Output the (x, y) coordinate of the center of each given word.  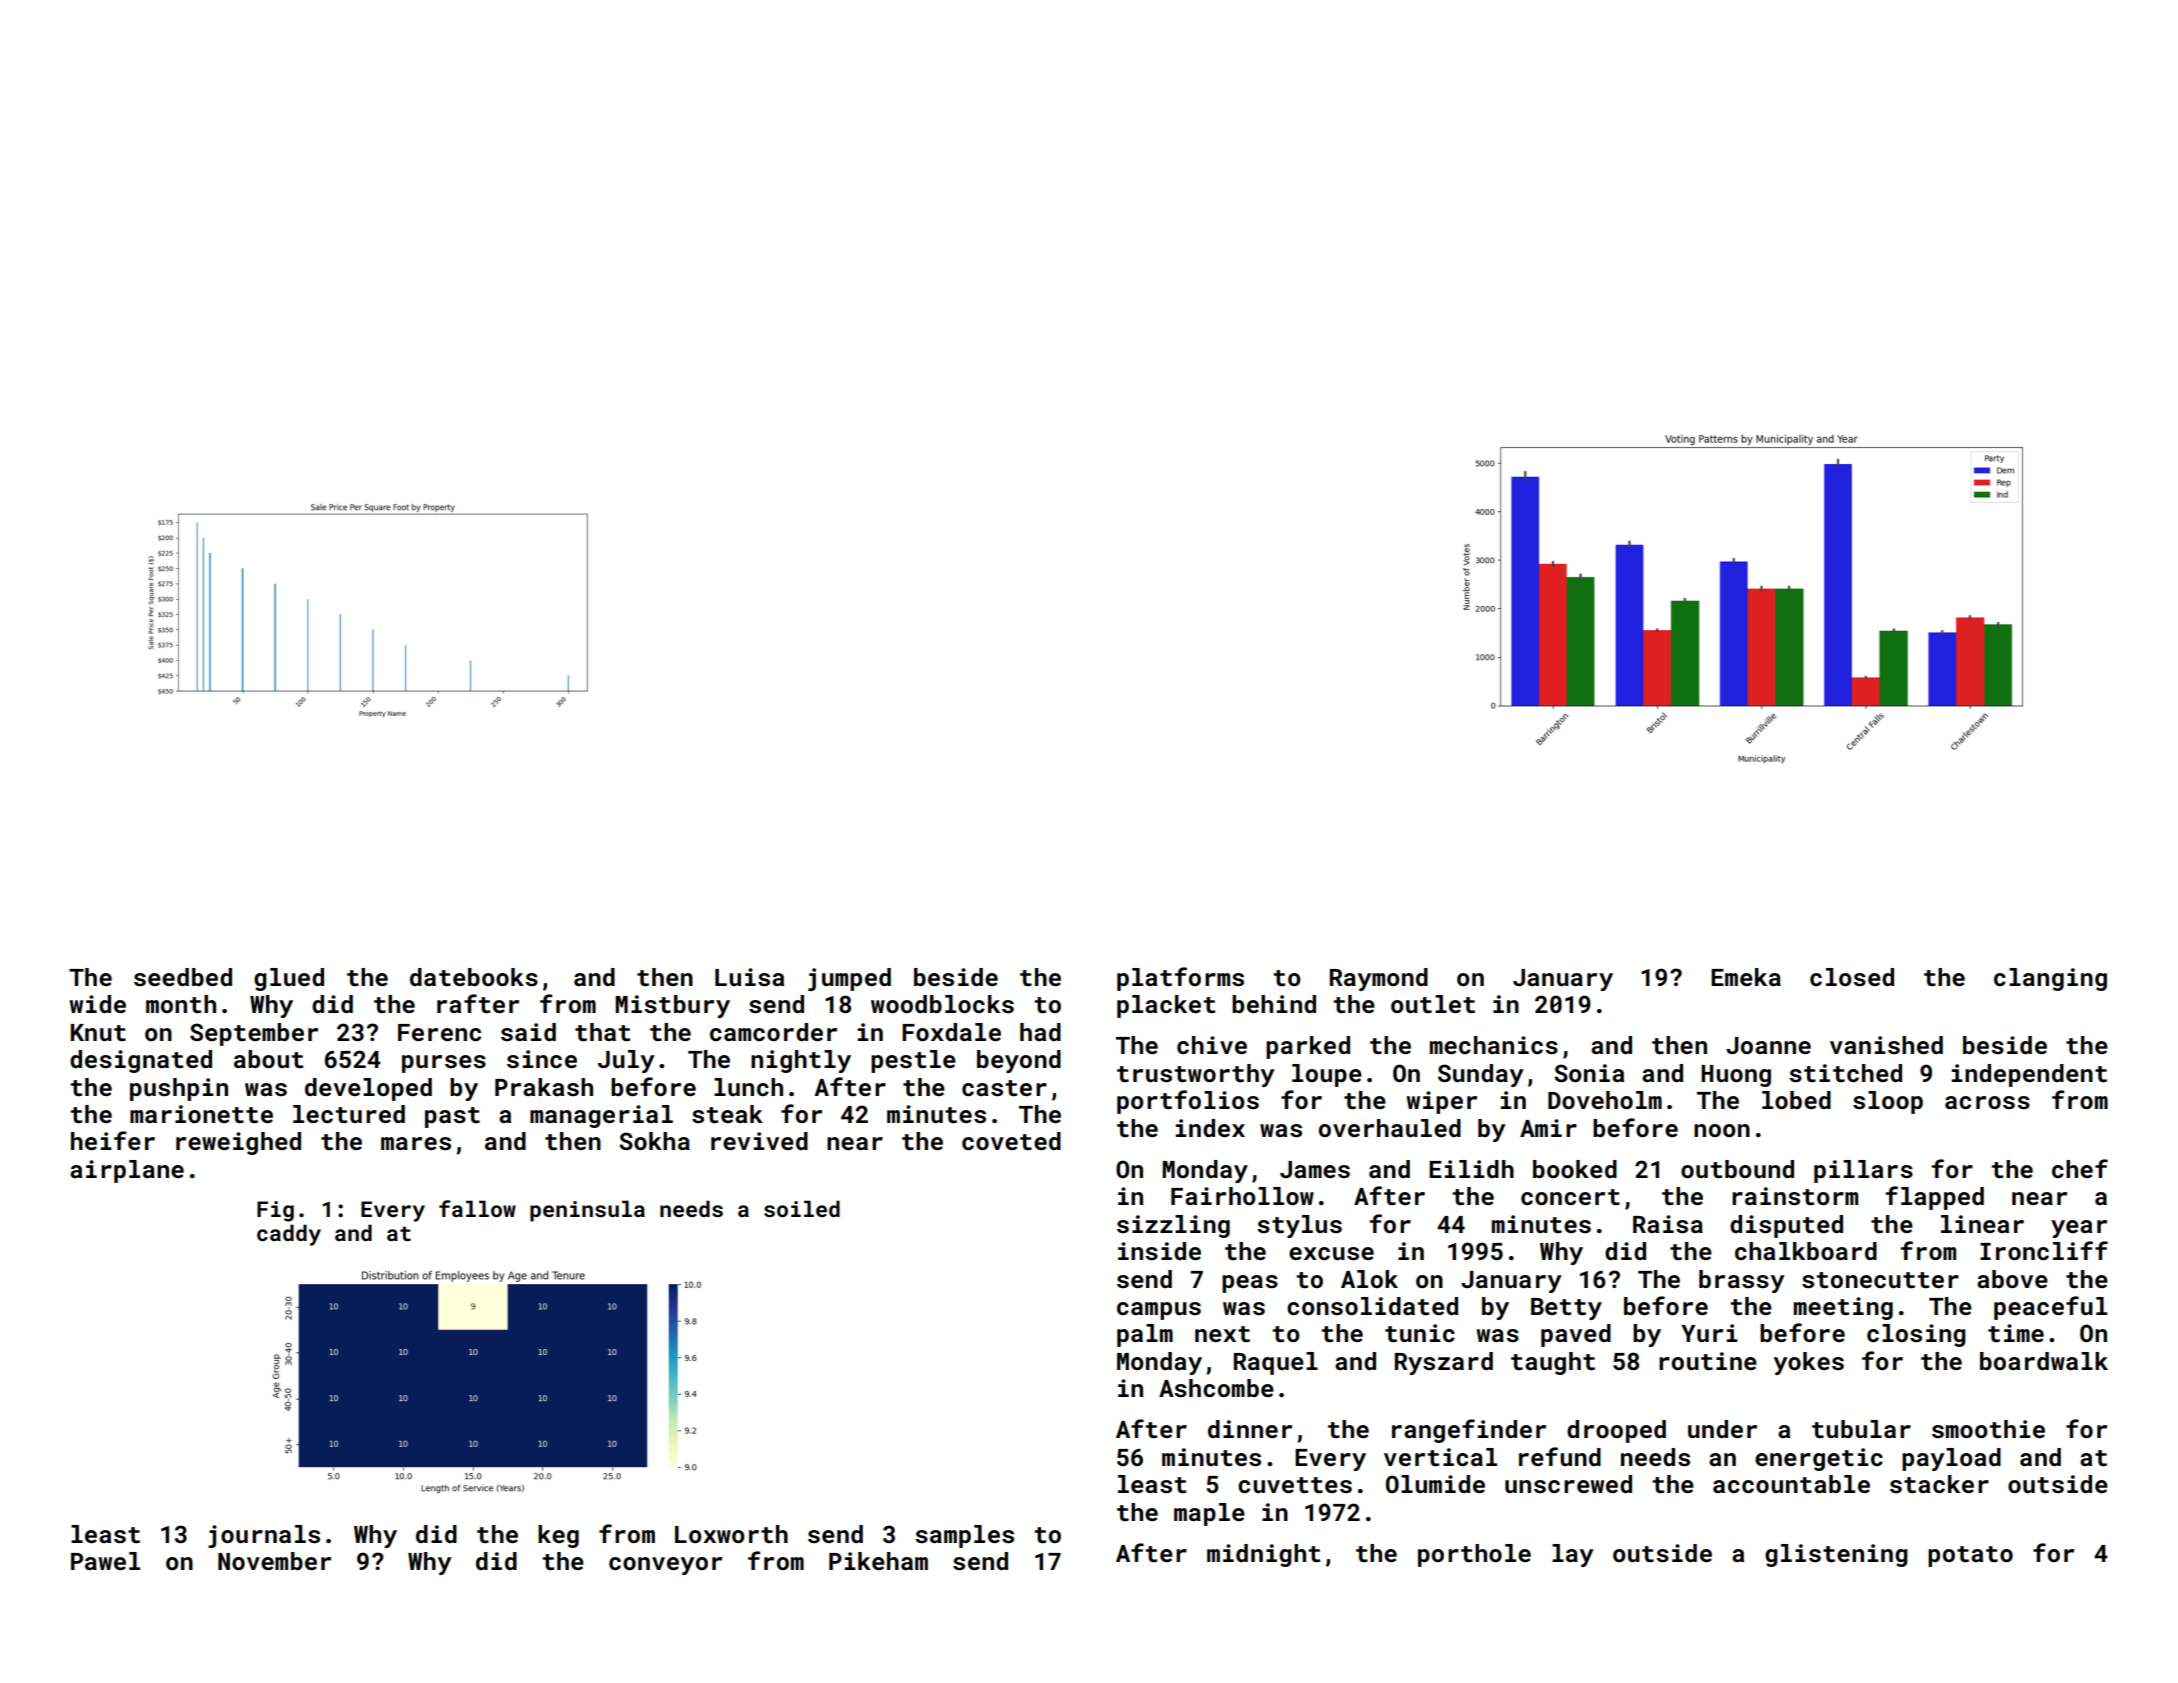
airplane (127, 1171)
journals (264, 1536)
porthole (1474, 1555)
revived (759, 1141)
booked (1575, 1169)
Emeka (1746, 977)
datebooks (474, 977)
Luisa (749, 977)
